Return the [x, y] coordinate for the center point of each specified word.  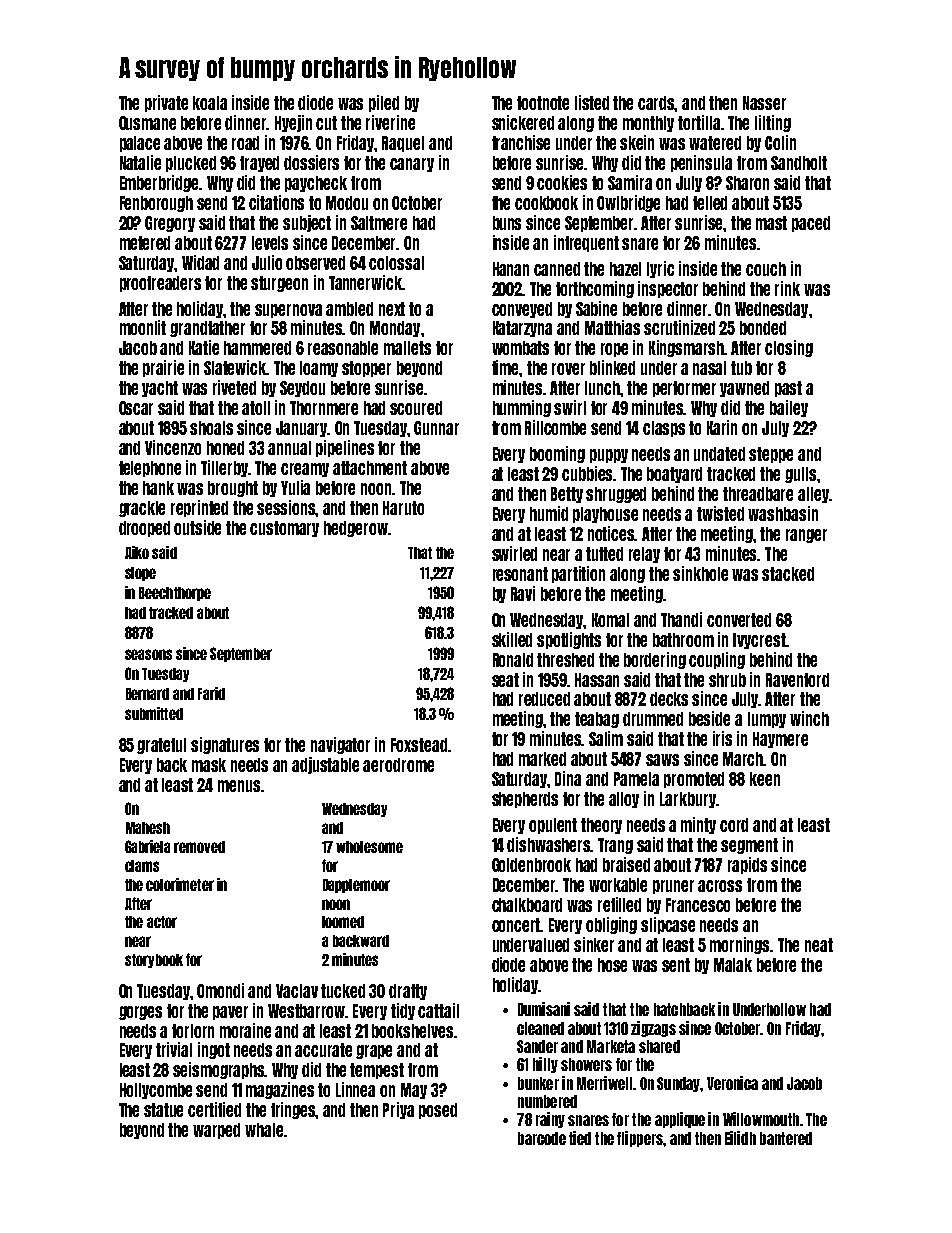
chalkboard [527, 905]
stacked [788, 574]
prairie [163, 368]
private [166, 103]
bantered [786, 1138]
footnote [543, 103]
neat [819, 945]
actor [162, 922]
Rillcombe [555, 427]
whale [264, 1130]
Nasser [764, 103]
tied [580, 1138]
